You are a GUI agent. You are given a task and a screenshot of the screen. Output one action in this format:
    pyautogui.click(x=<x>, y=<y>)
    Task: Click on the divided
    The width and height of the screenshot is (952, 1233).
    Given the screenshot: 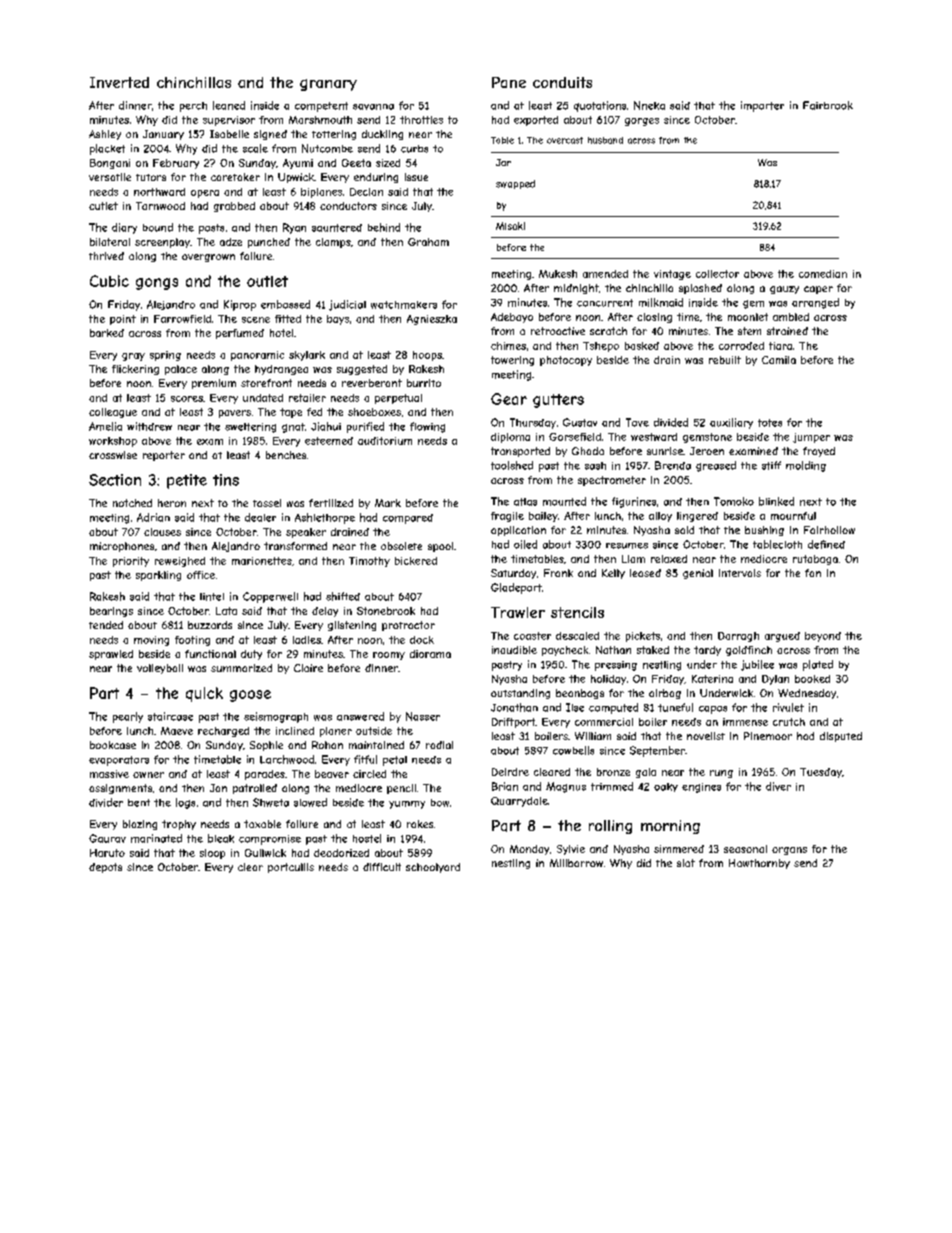 What is the action you would take?
    pyautogui.click(x=671, y=422)
